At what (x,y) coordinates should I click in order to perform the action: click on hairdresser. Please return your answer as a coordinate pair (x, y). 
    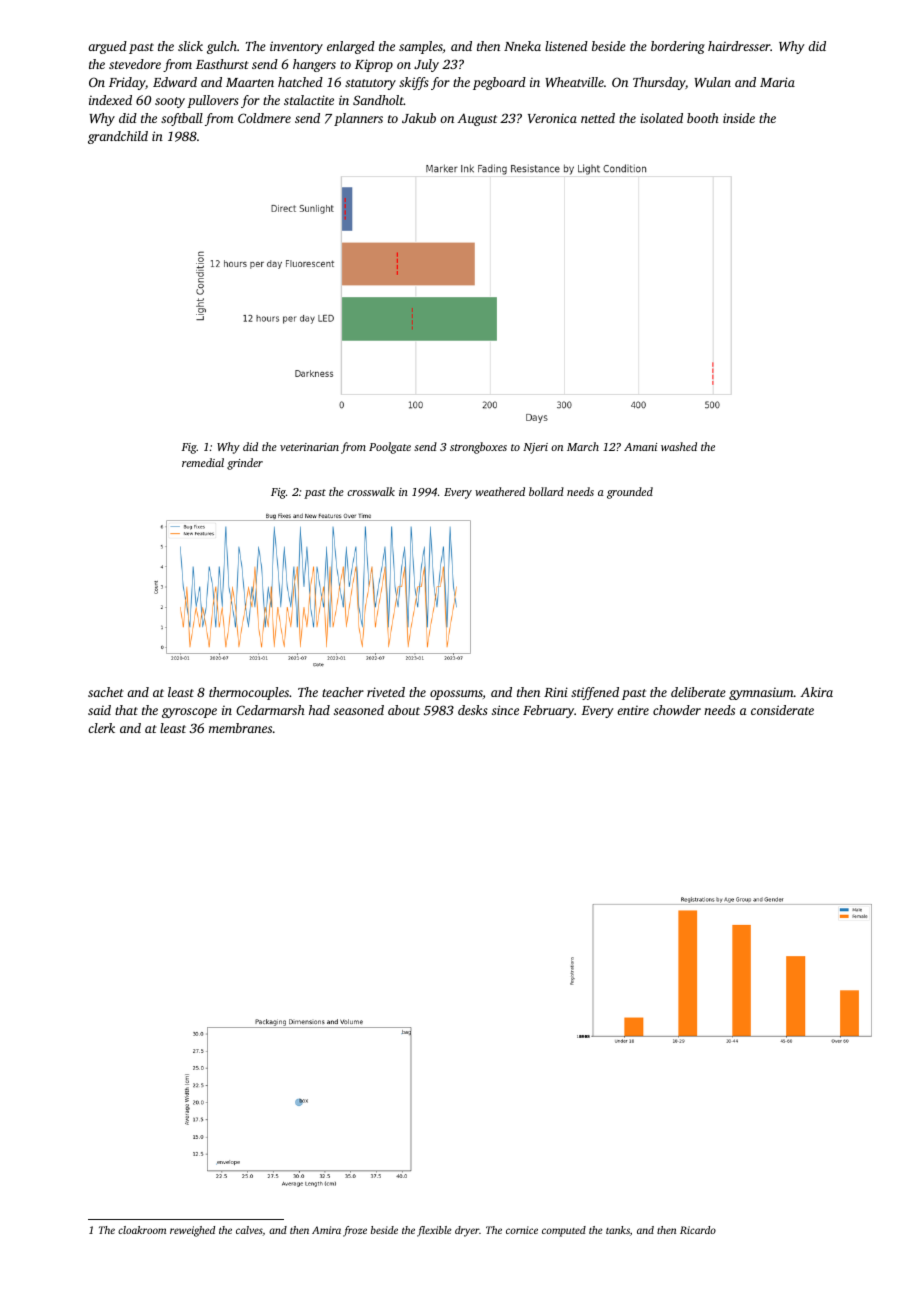
    Looking at the image, I should click on (739, 46).
